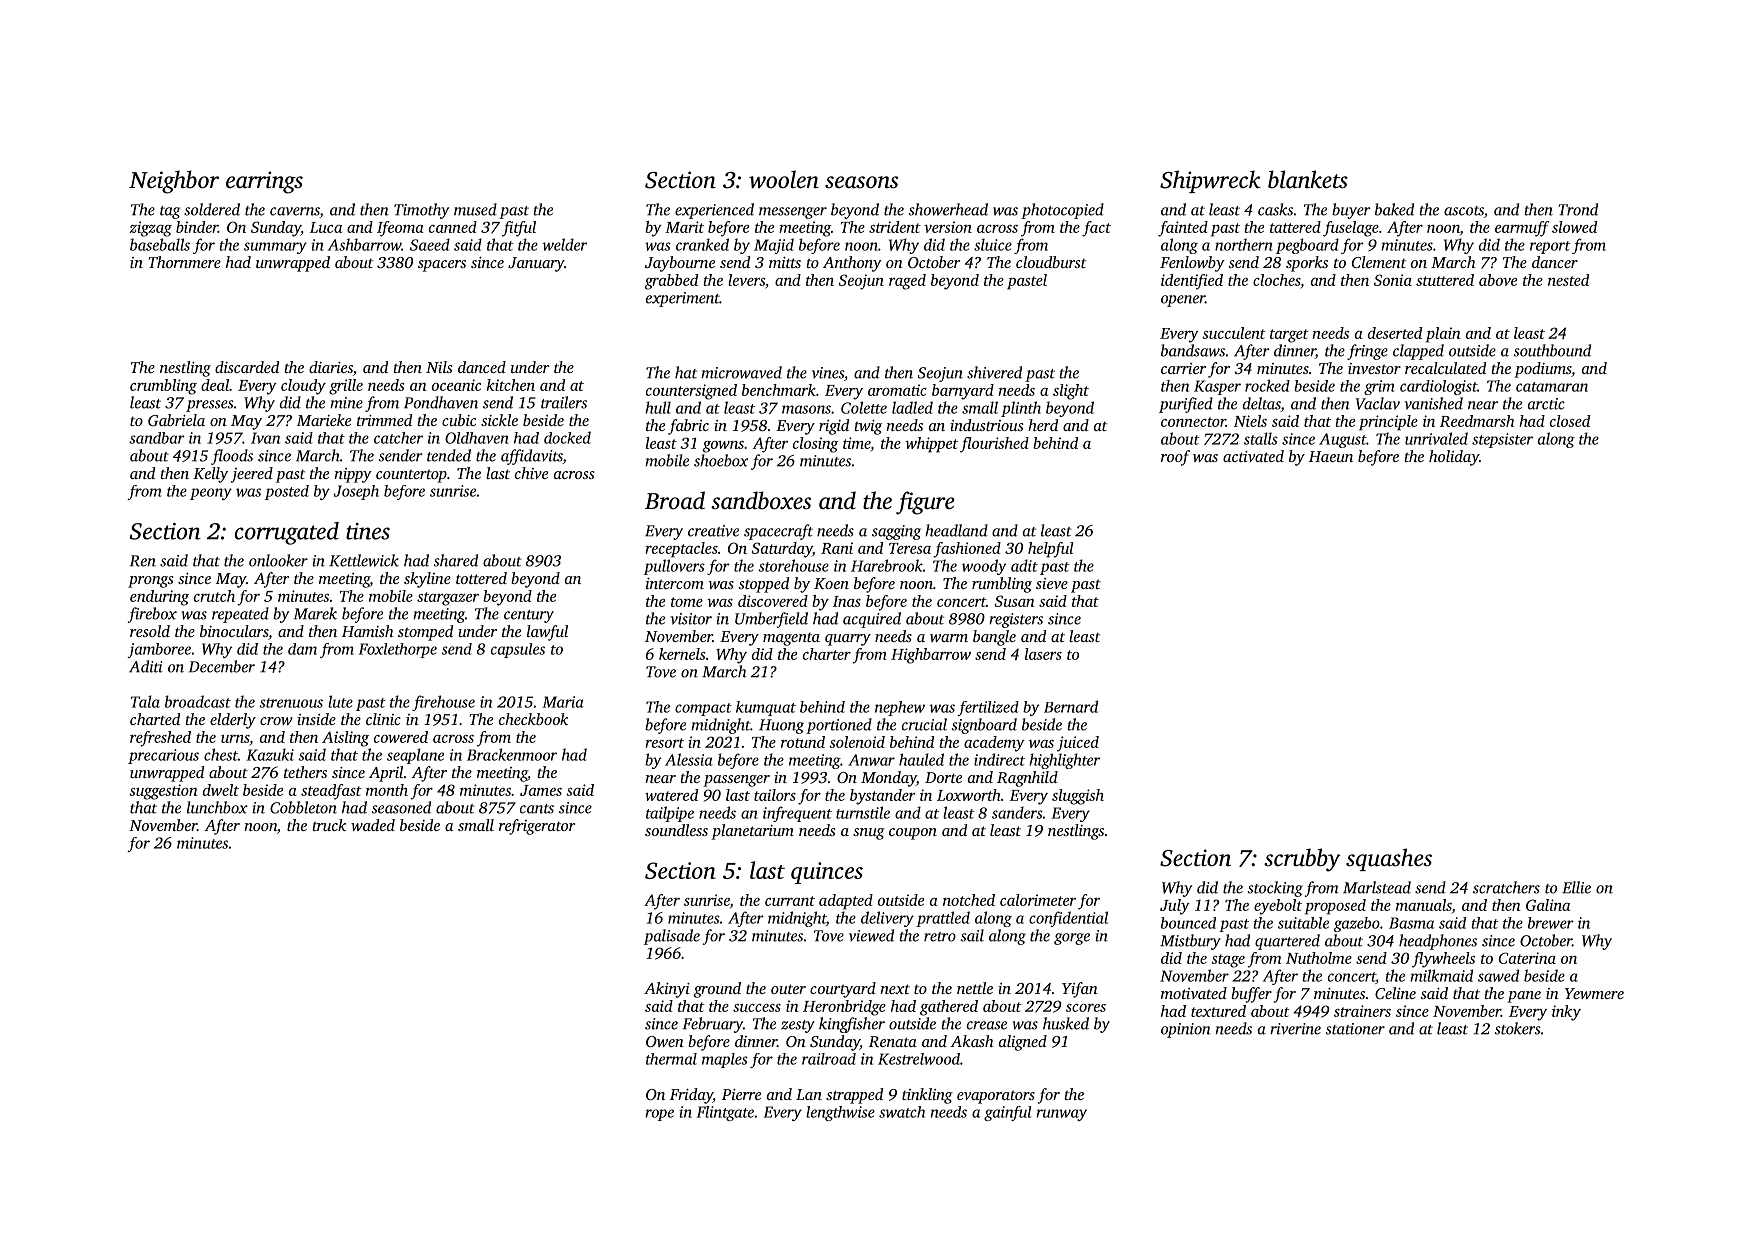 The image size is (1758, 1243). What do you see at coordinates (1308, 179) in the screenshot?
I see `blankets` at bounding box center [1308, 179].
